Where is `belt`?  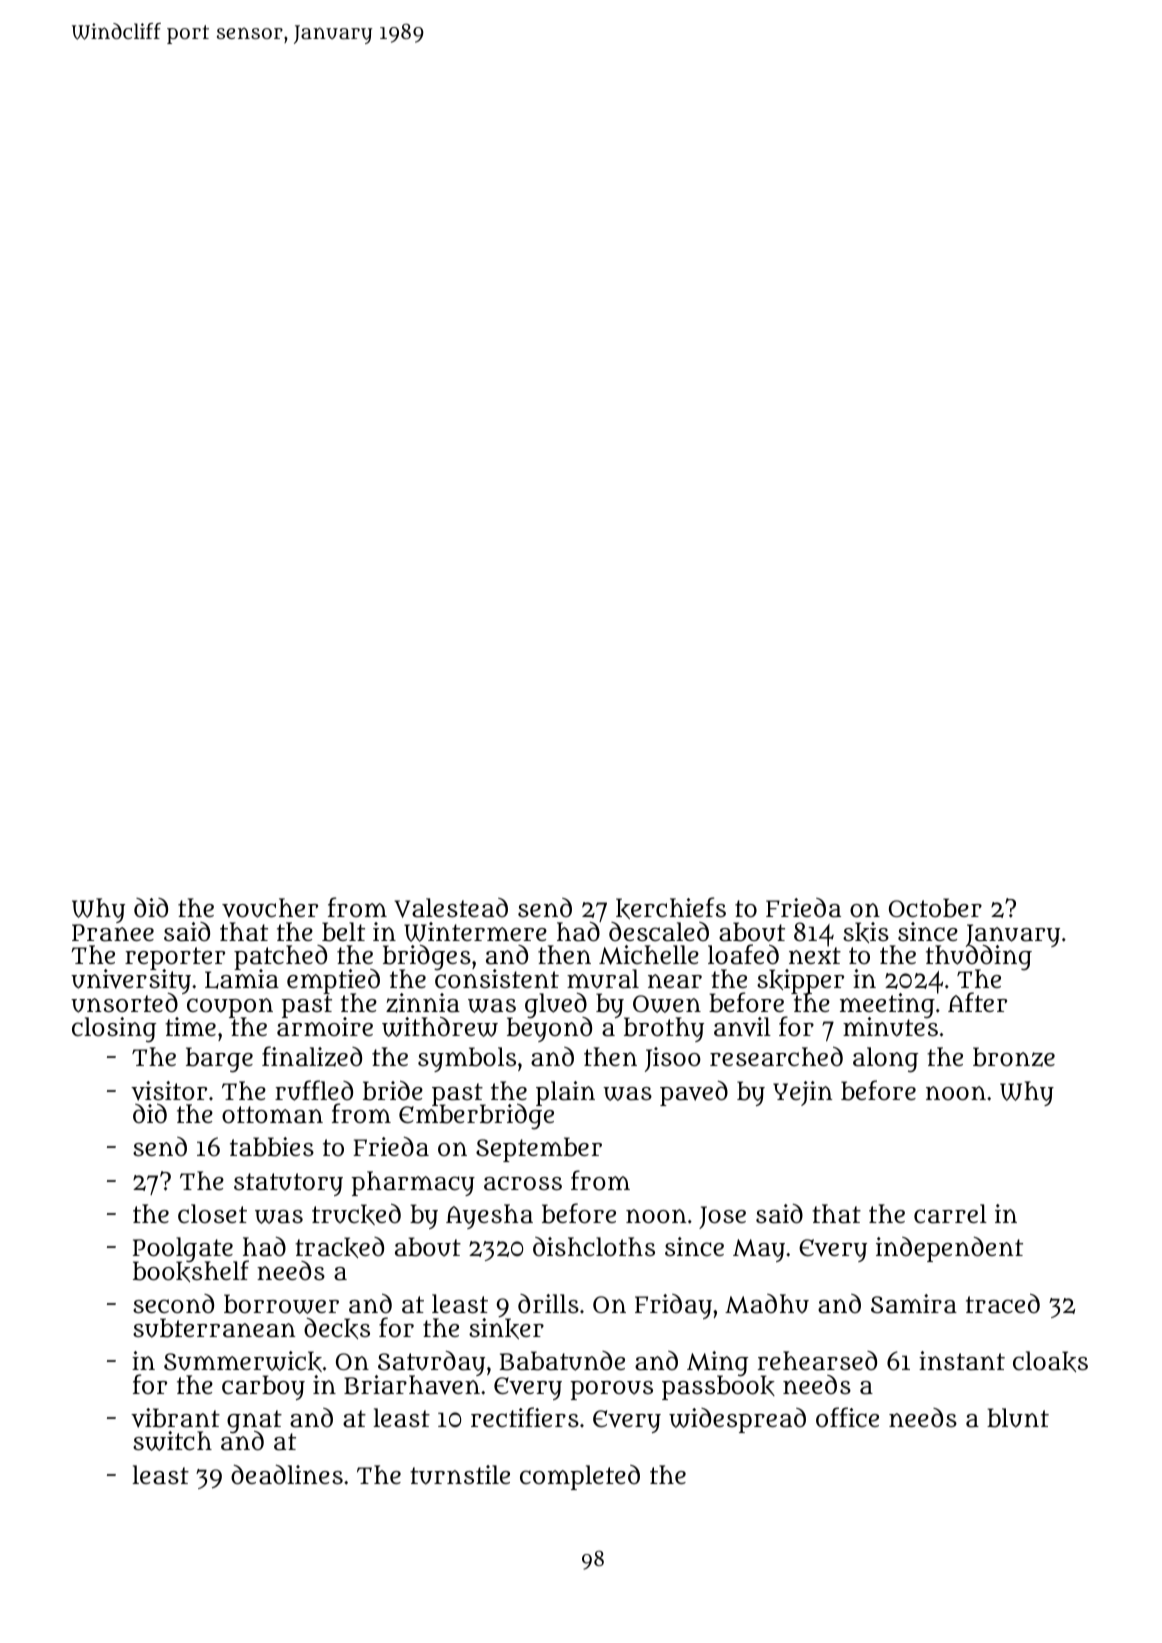
belt is located at coordinates (343, 932).
